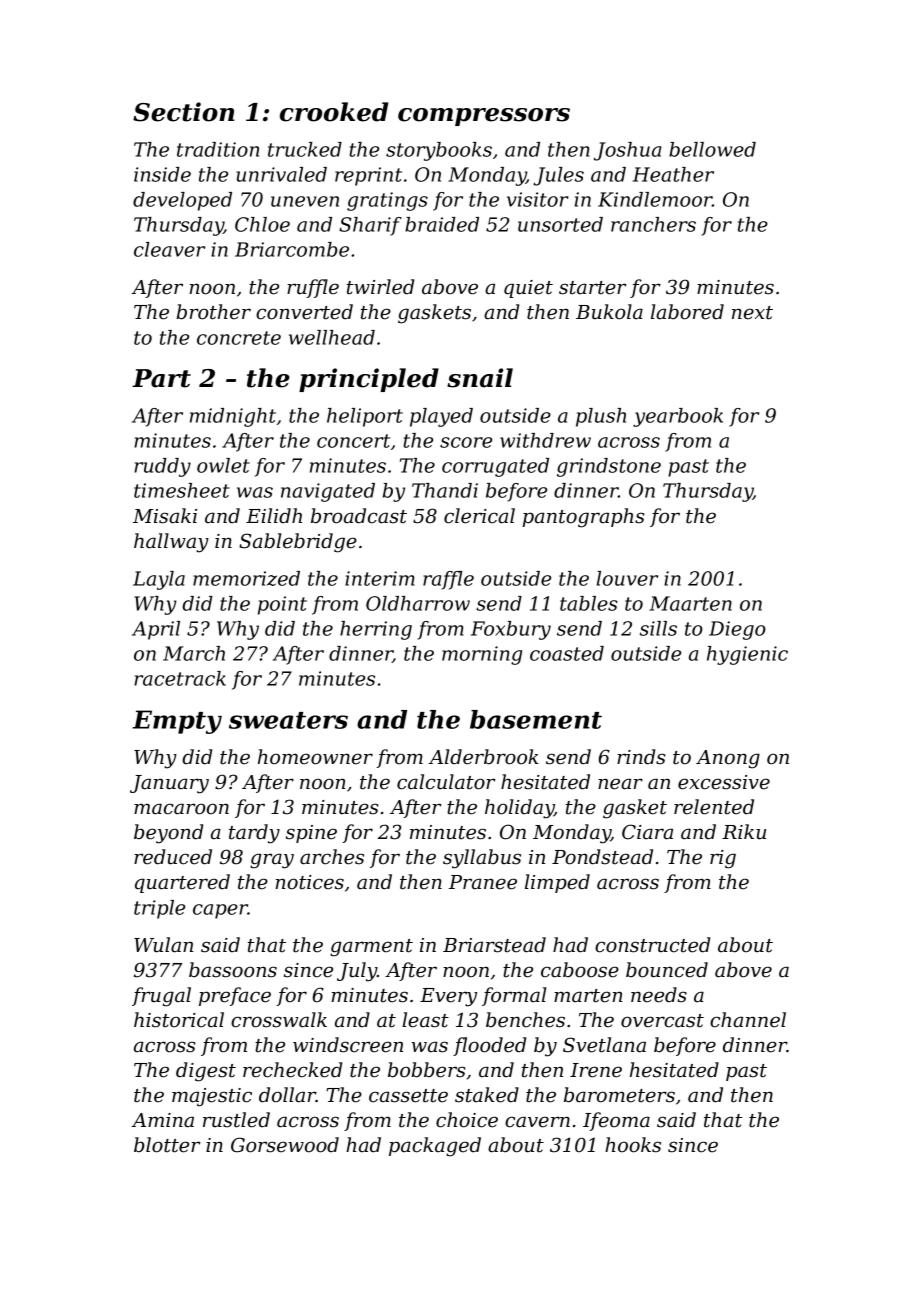  What do you see at coordinates (239, 338) in the document?
I see `concrete` at bounding box center [239, 338].
